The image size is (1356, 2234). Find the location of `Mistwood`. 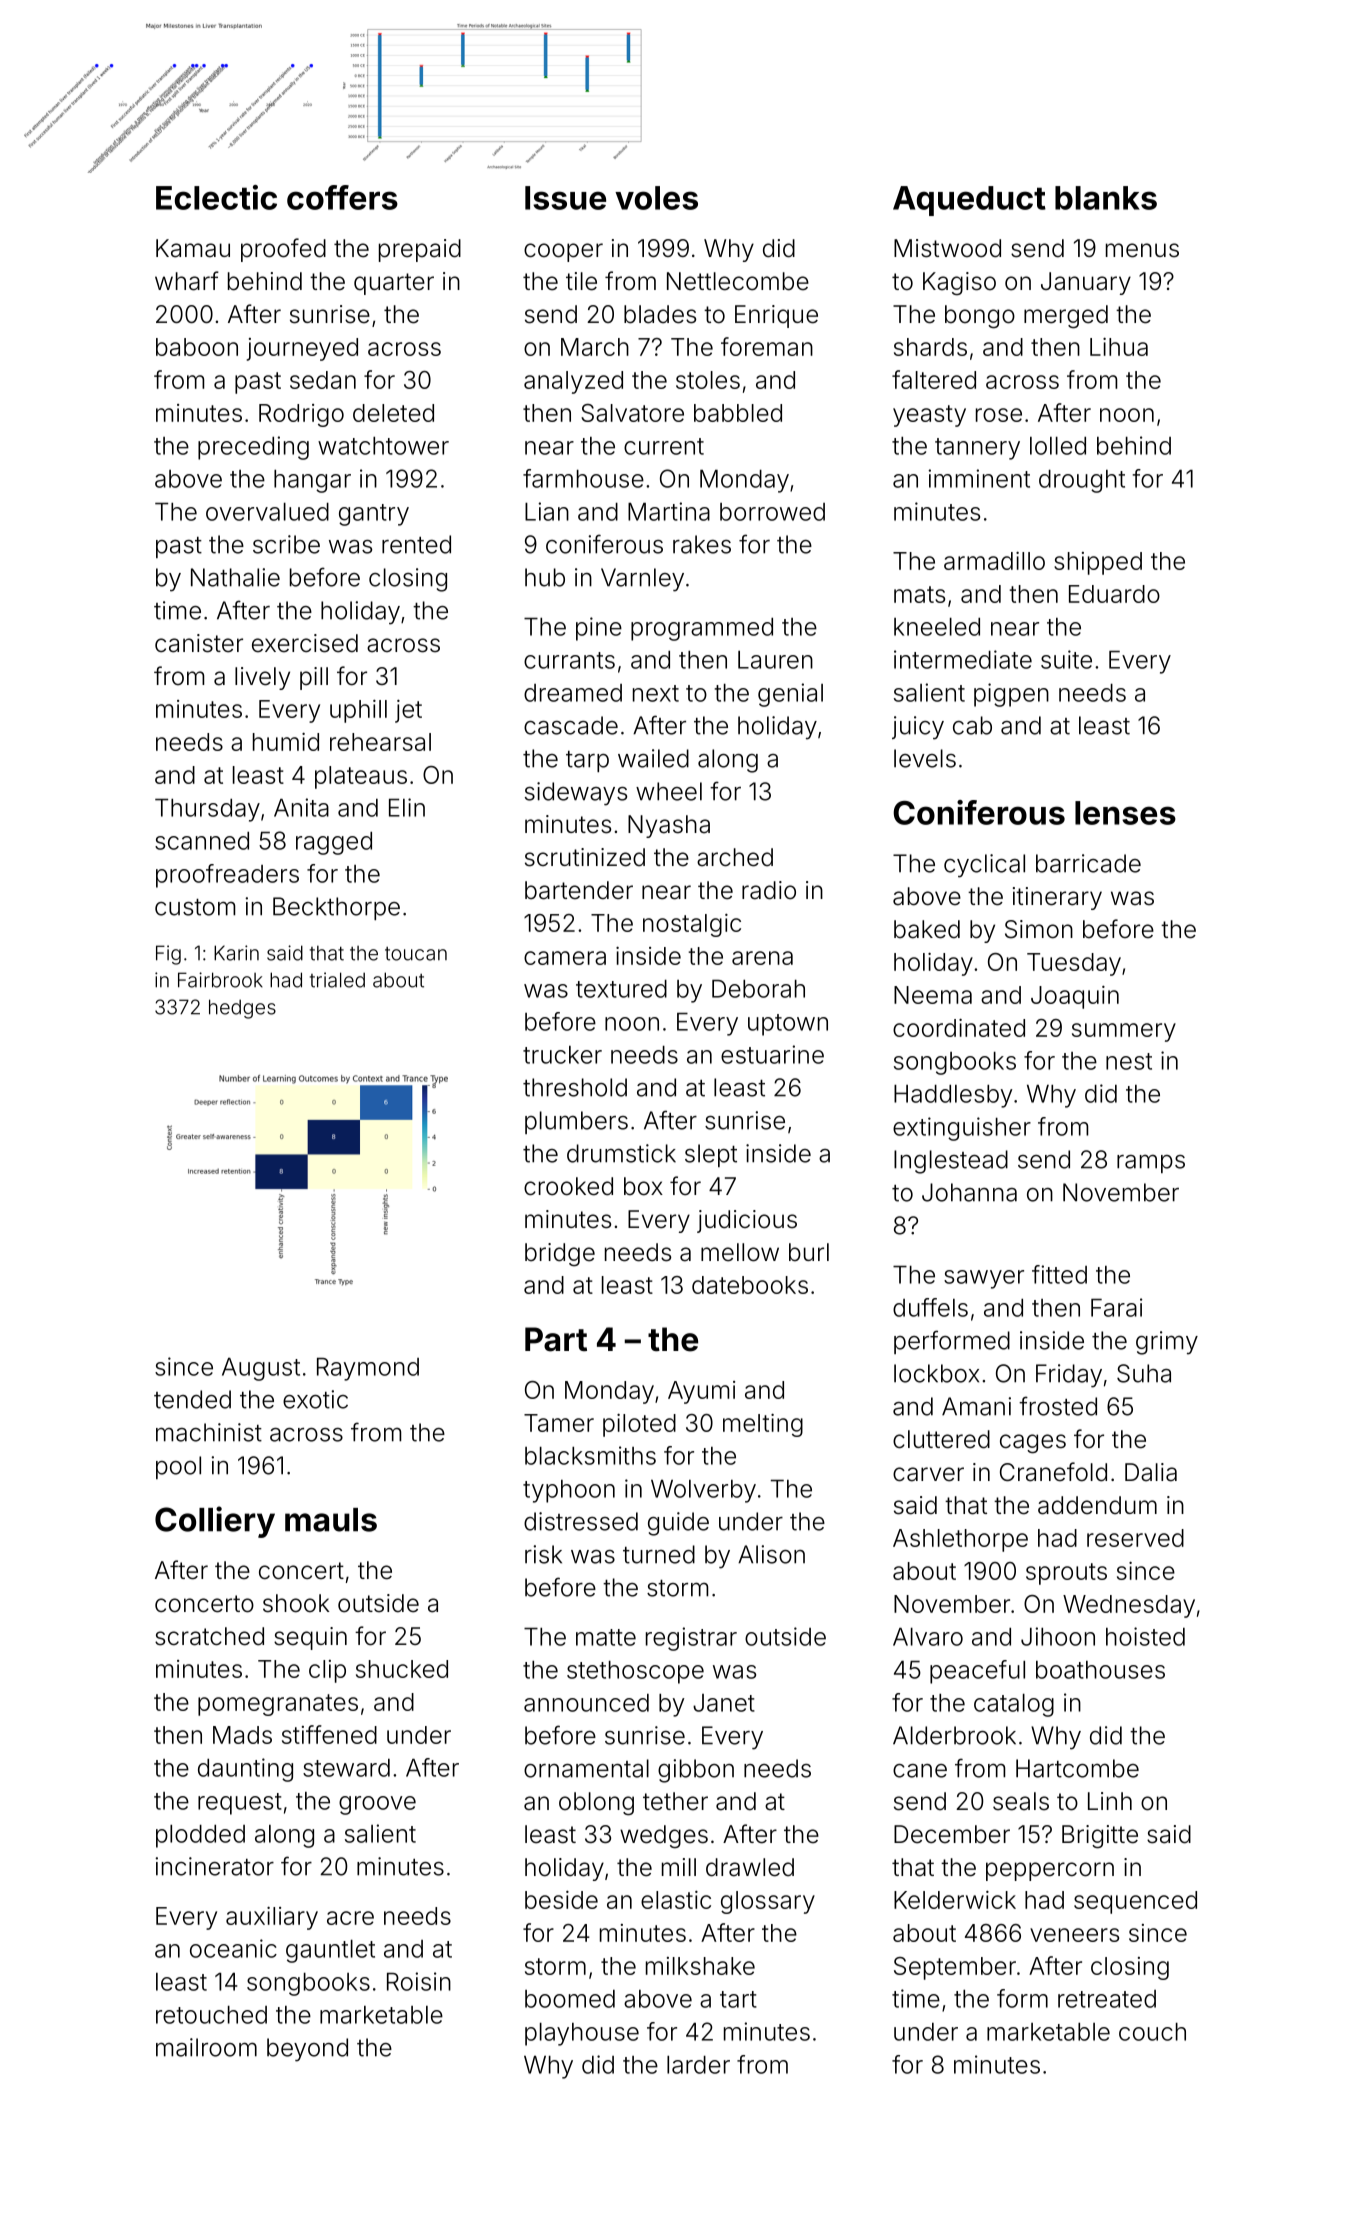

Mistwood is located at coordinates (947, 248).
